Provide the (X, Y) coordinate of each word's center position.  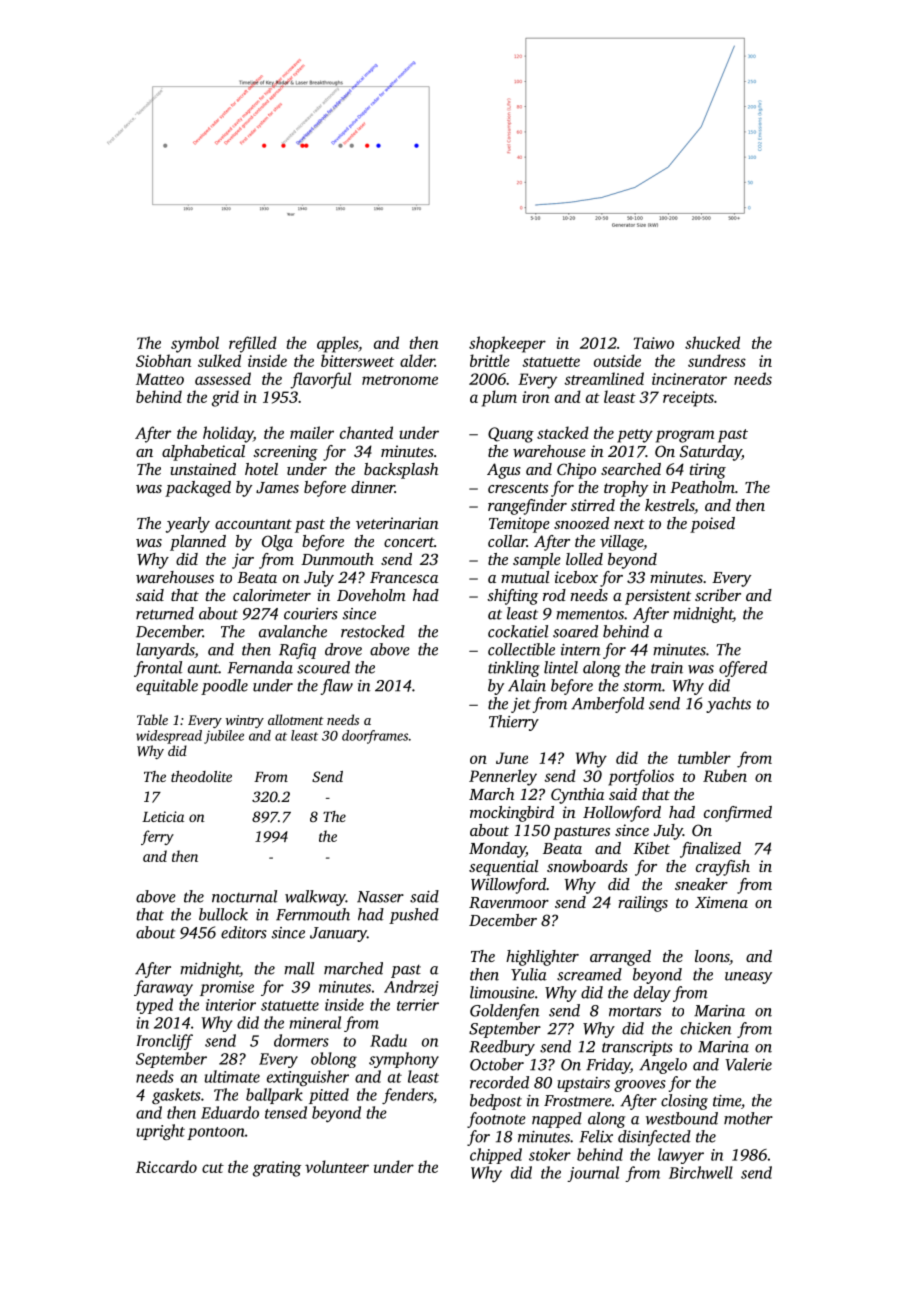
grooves (640, 1086)
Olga (277, 543)
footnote (496, 1120)
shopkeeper (507, 344)
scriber (718, 595)
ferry (157, 837)
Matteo (160, 379)
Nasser (380, 897)
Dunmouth (337, 559)
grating (277, 1169)
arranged (620, 958)
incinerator (689, 379)
